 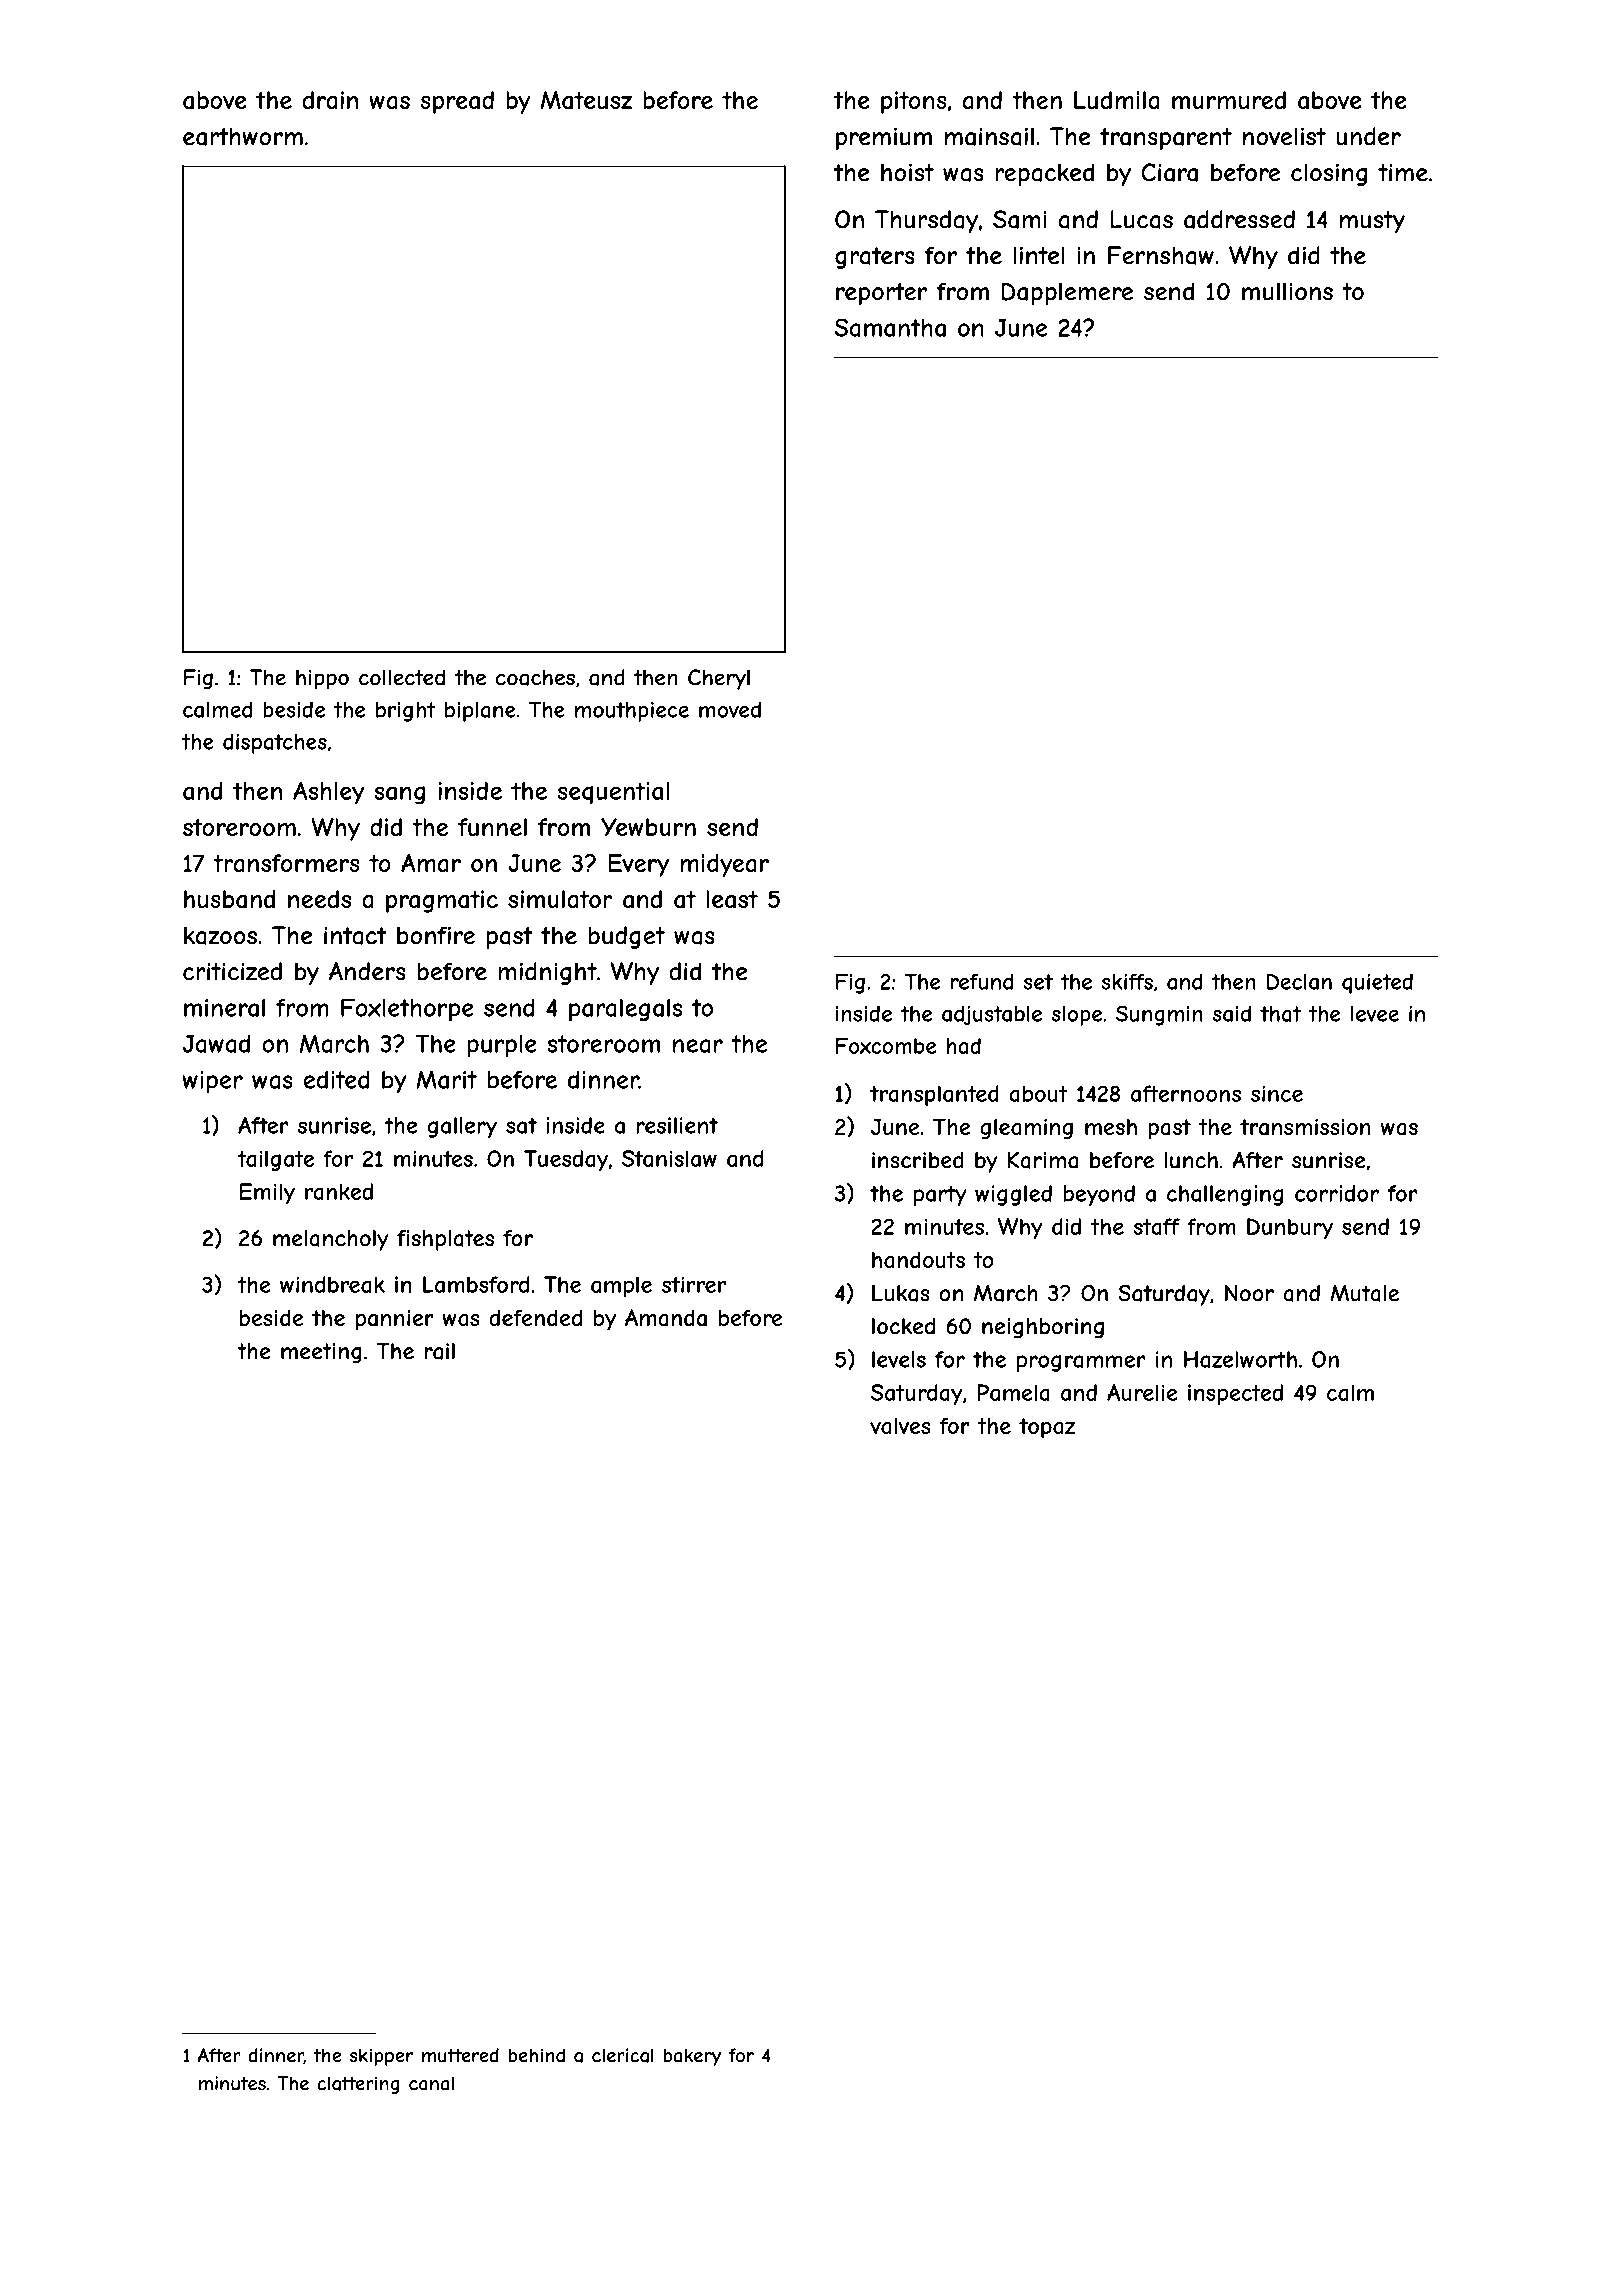 What do you see at coordinates (914, 102) in the screenshot?
I see `pitons` at bounding box center [914, 102].
